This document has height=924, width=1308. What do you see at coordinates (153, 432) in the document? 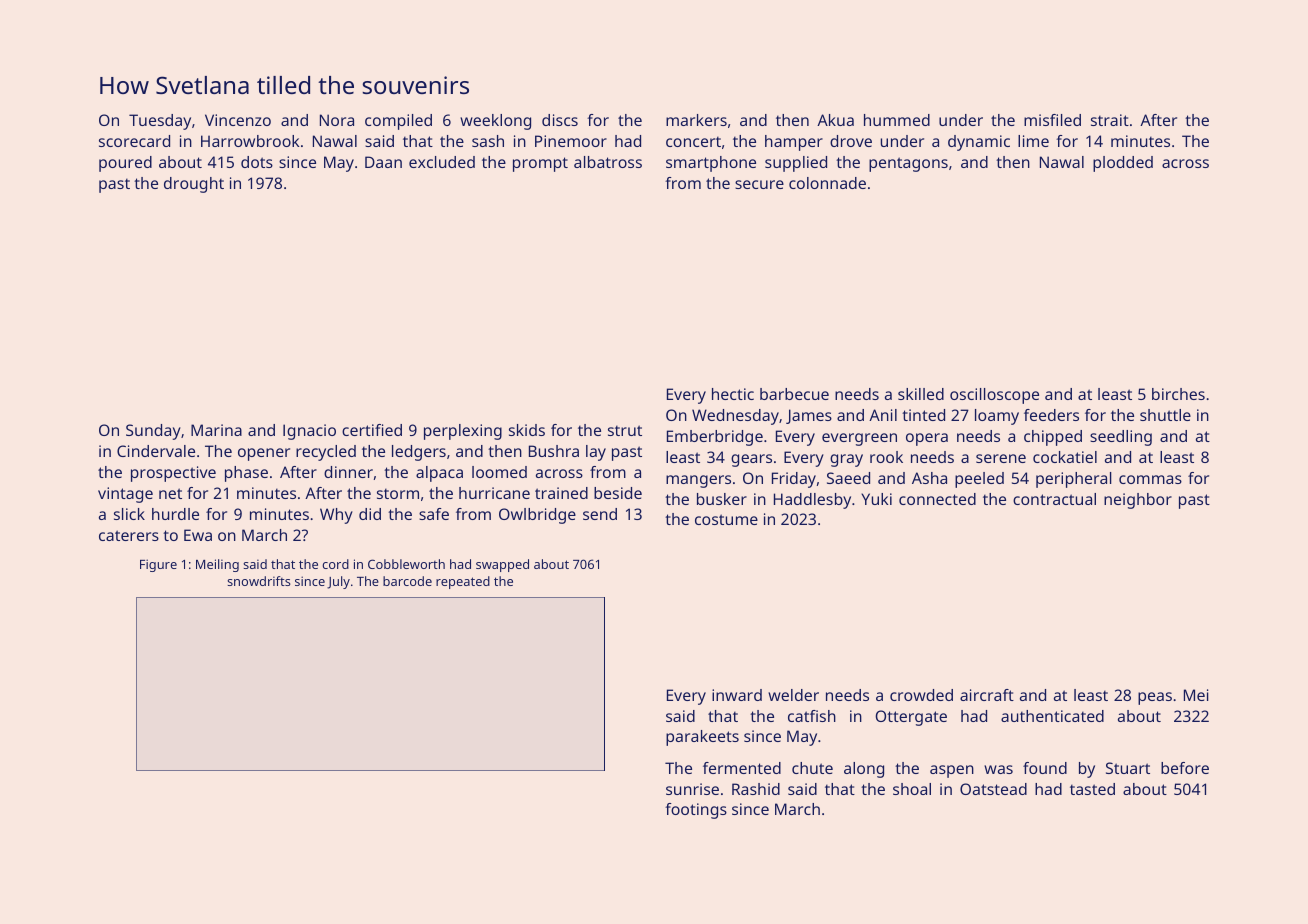
I see `Sunday` at bounding box center [153, 432].
